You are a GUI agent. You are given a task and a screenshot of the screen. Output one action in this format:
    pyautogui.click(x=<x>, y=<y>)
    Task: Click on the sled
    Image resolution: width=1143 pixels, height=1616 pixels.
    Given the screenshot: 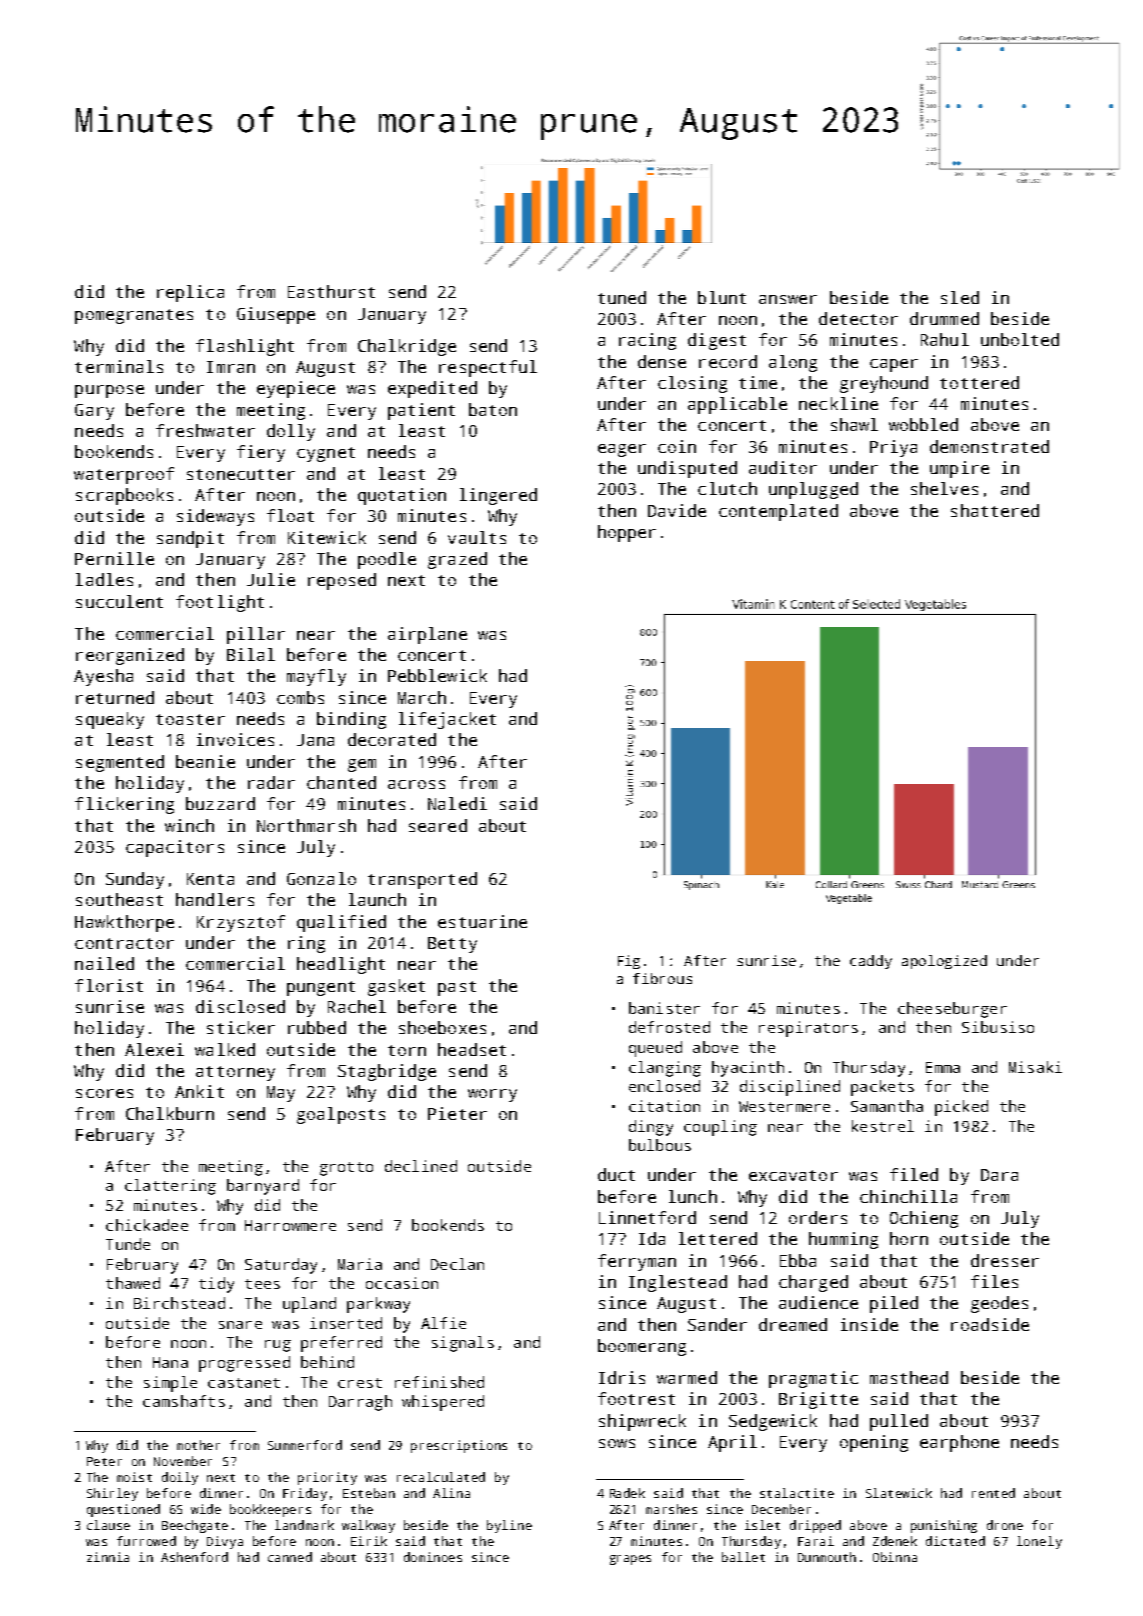 What is the action you would take?
    pyautogui.click(x=960, y=297)
